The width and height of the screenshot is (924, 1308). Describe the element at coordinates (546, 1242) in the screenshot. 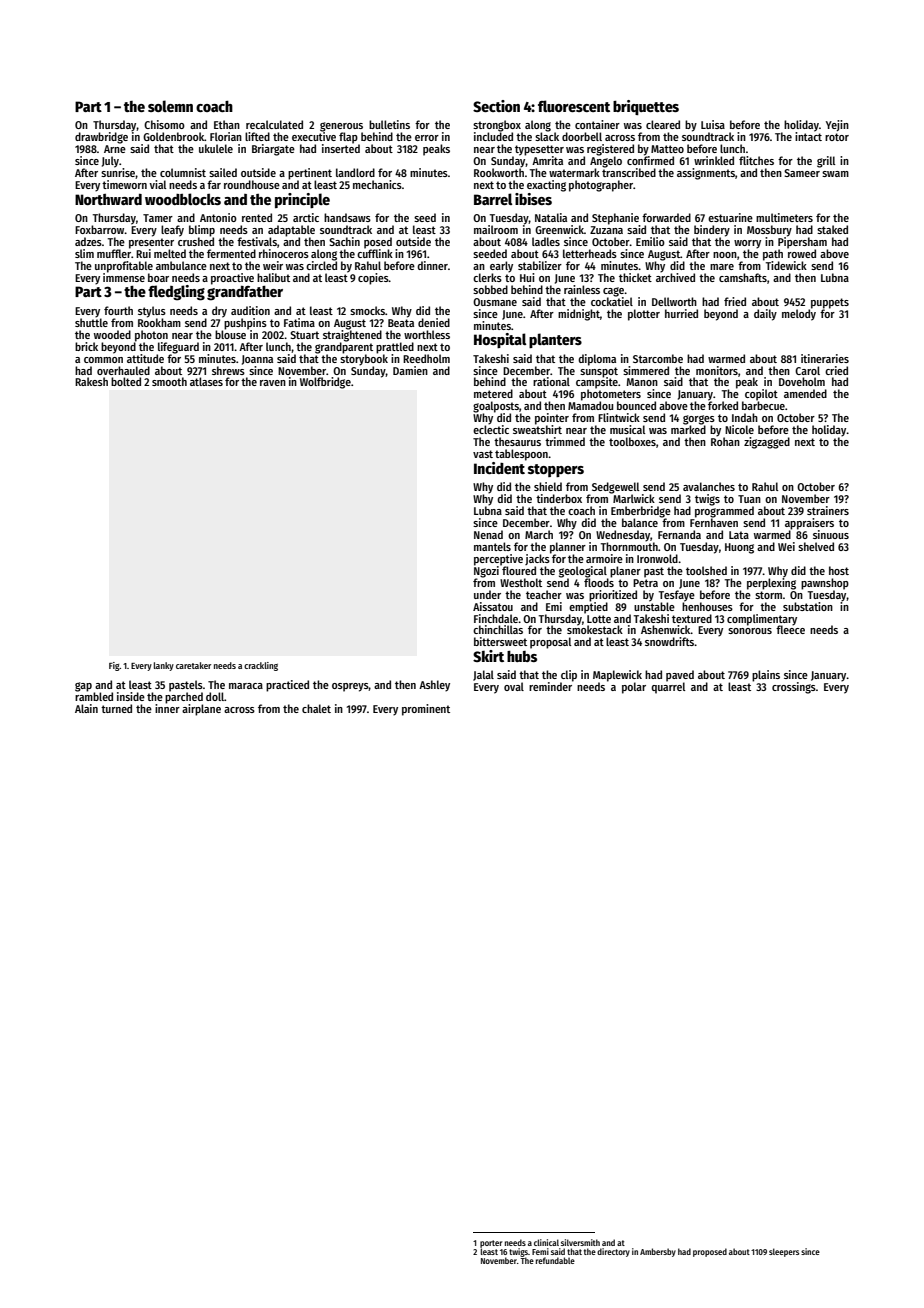

I see `clinical` at that location.
